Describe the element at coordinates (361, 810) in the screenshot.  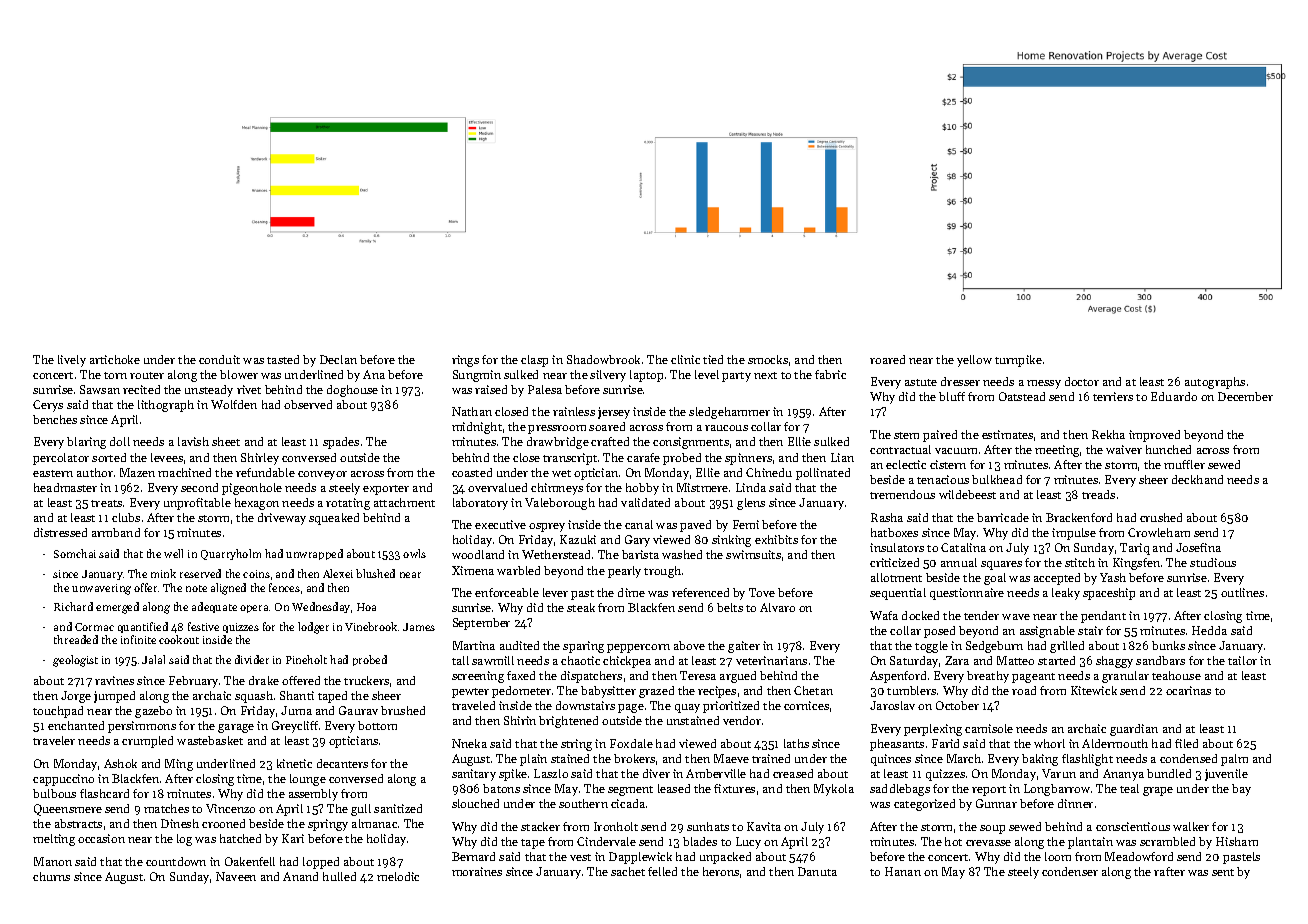
I see `gull` at that location.
